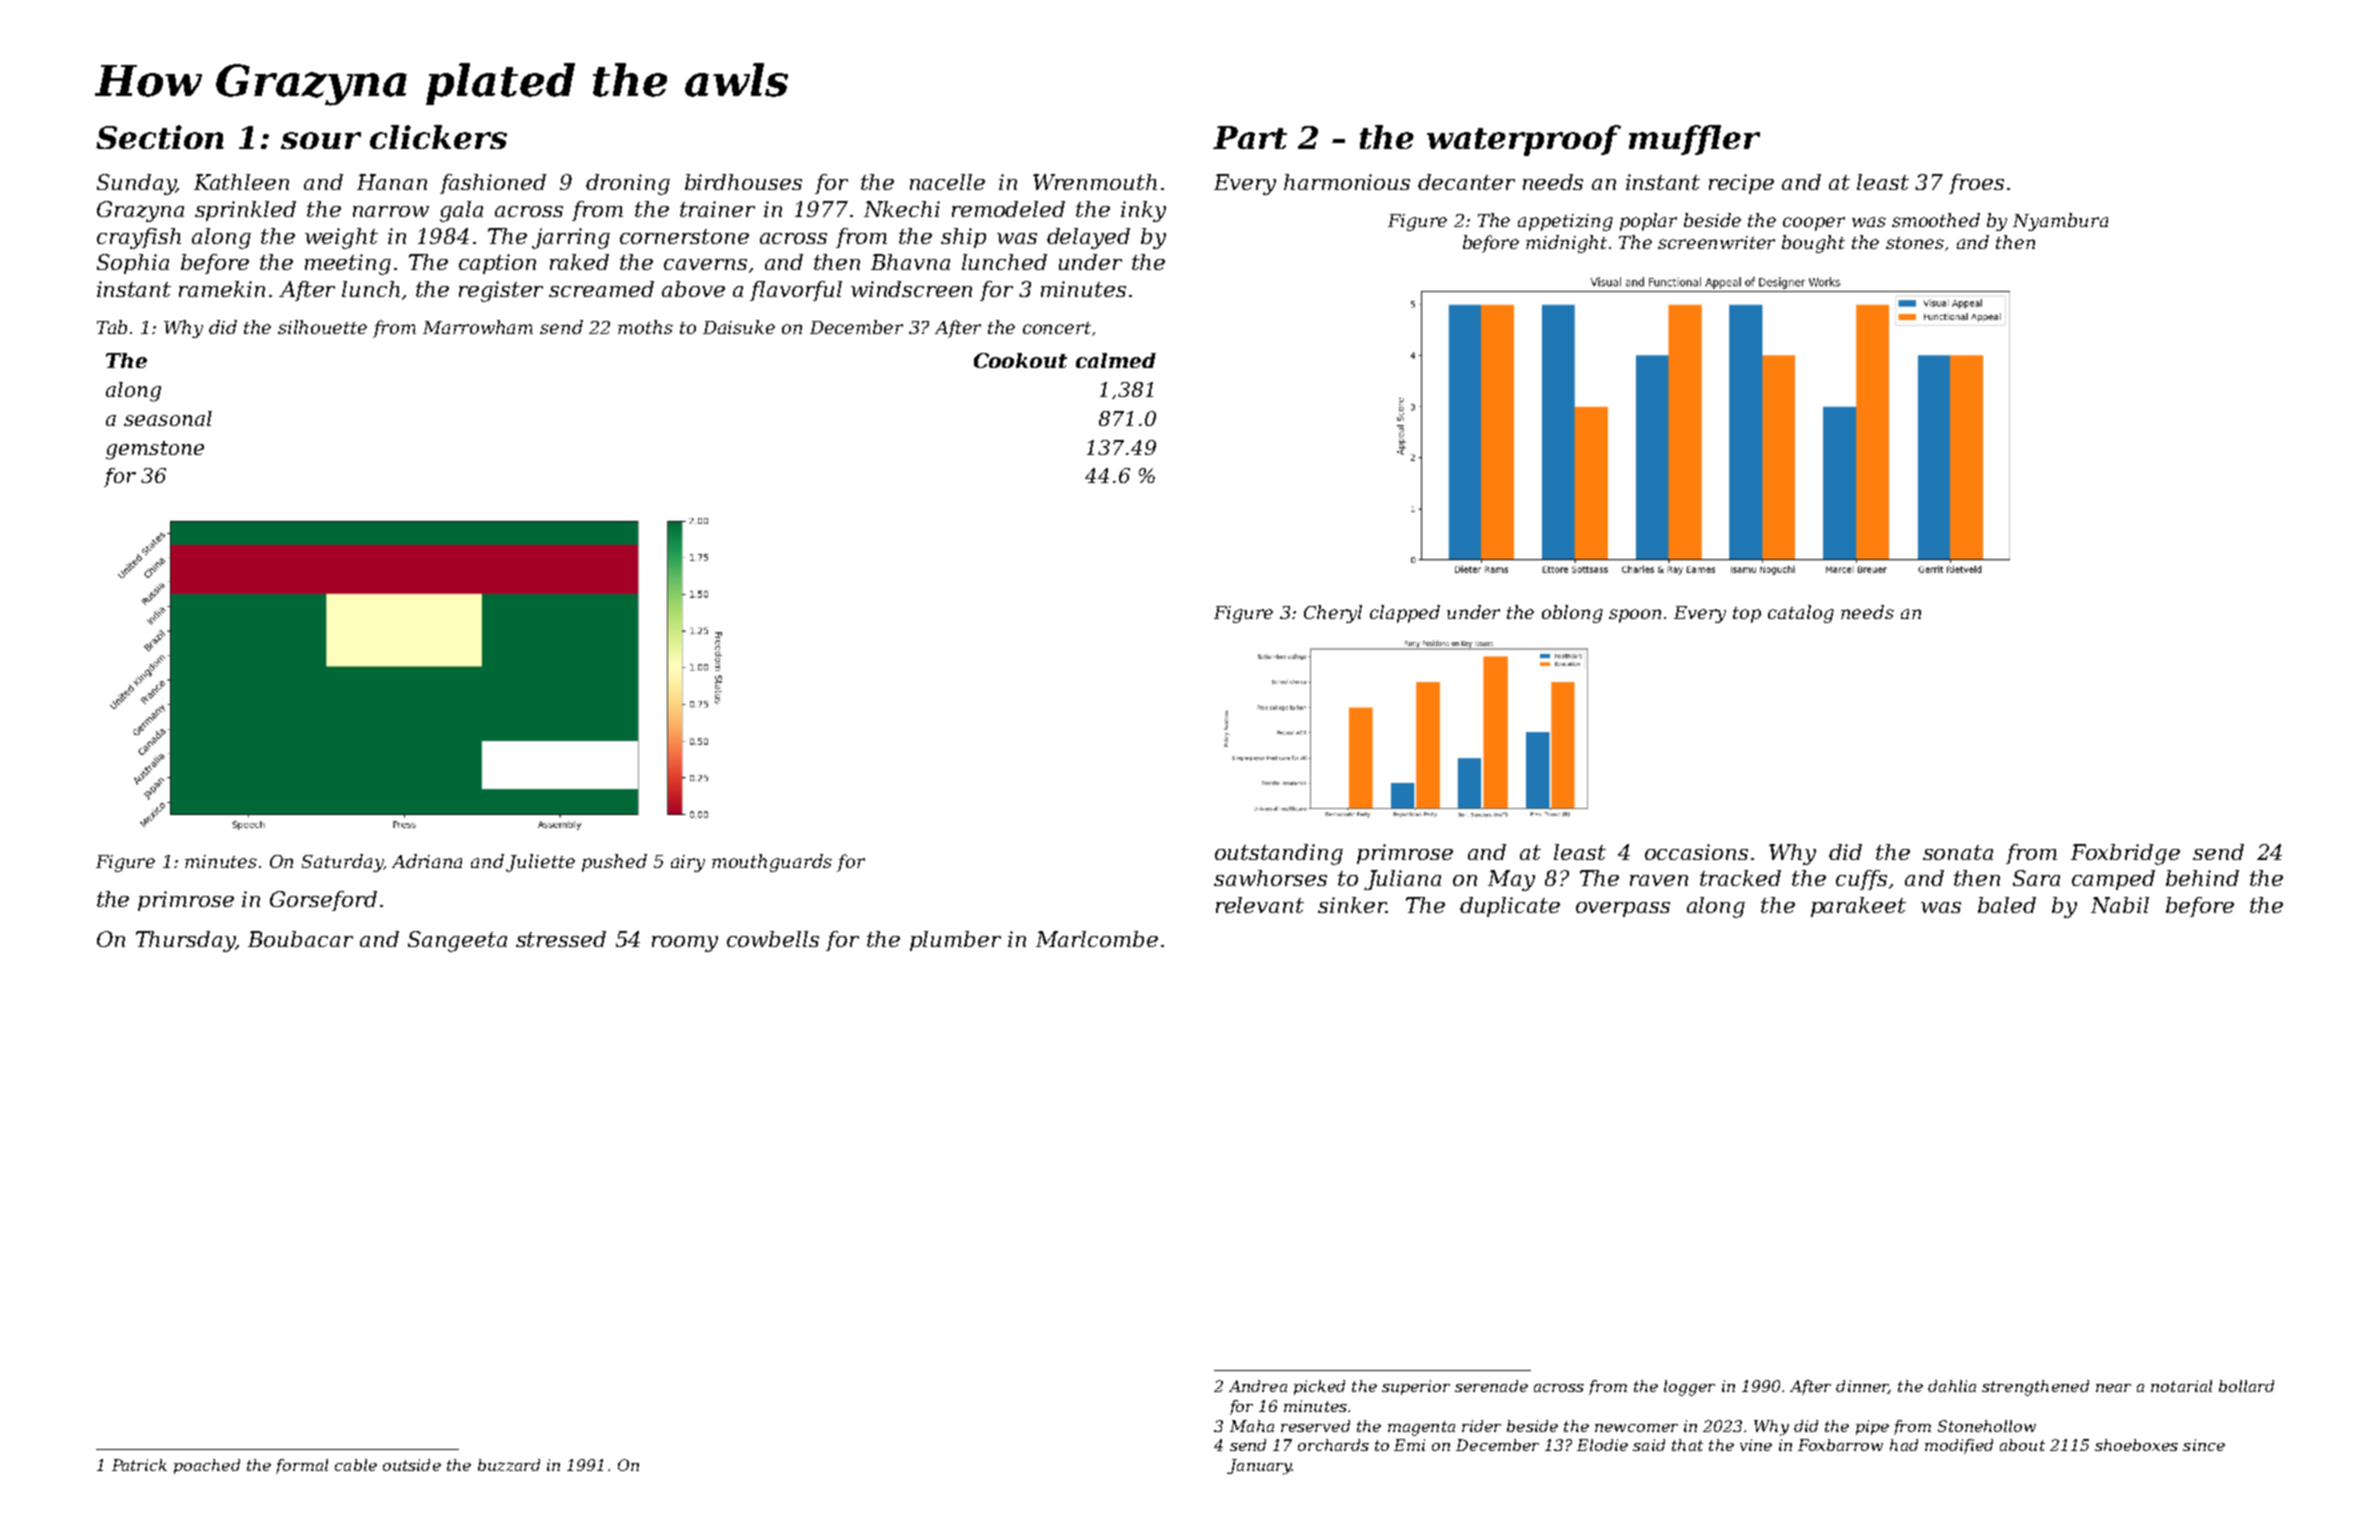  I want to click on waterproof, so click(1524, 140).
